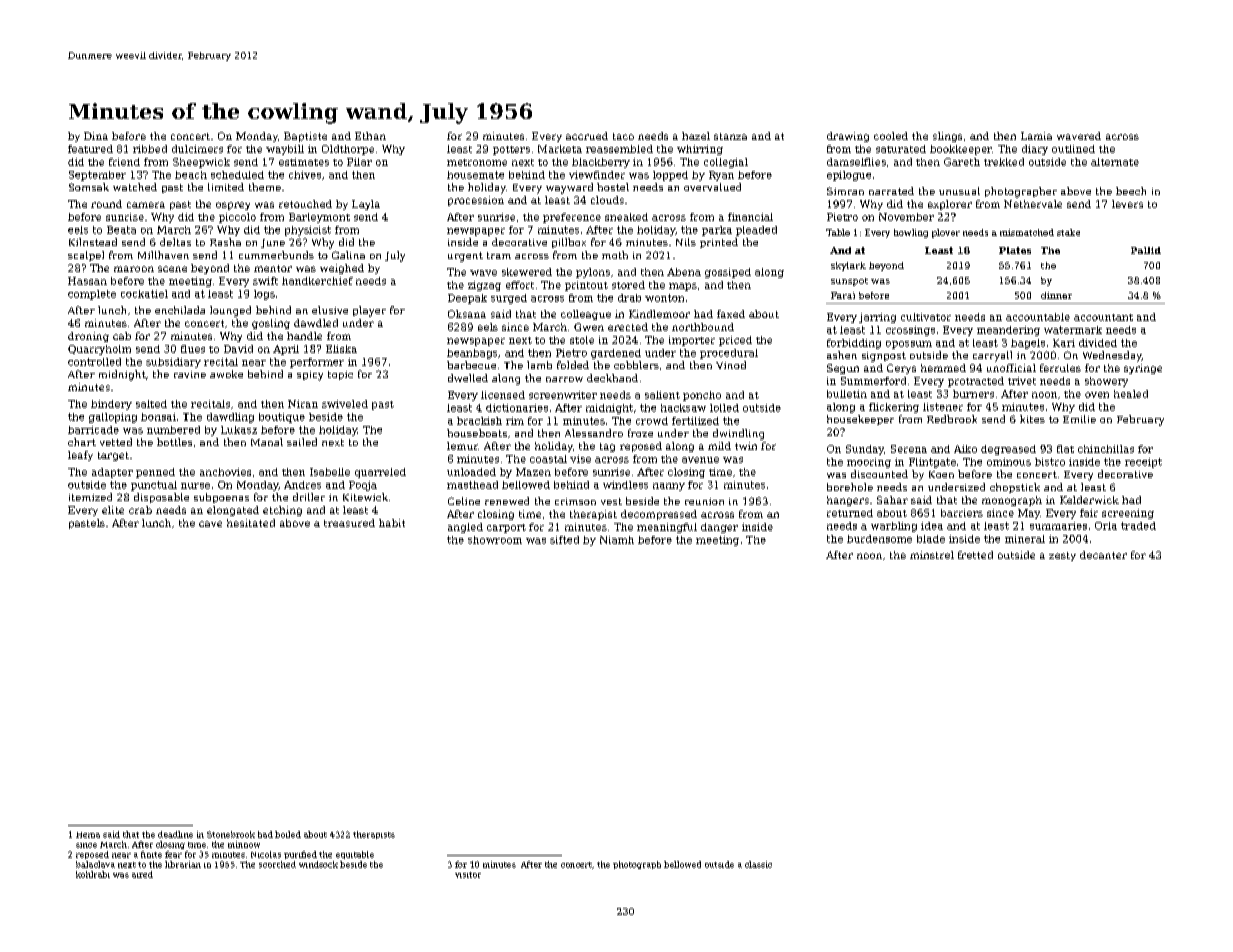 The width and height of the screenshot is (1233, 952). I want to click on accrued, so click(587, 136).
